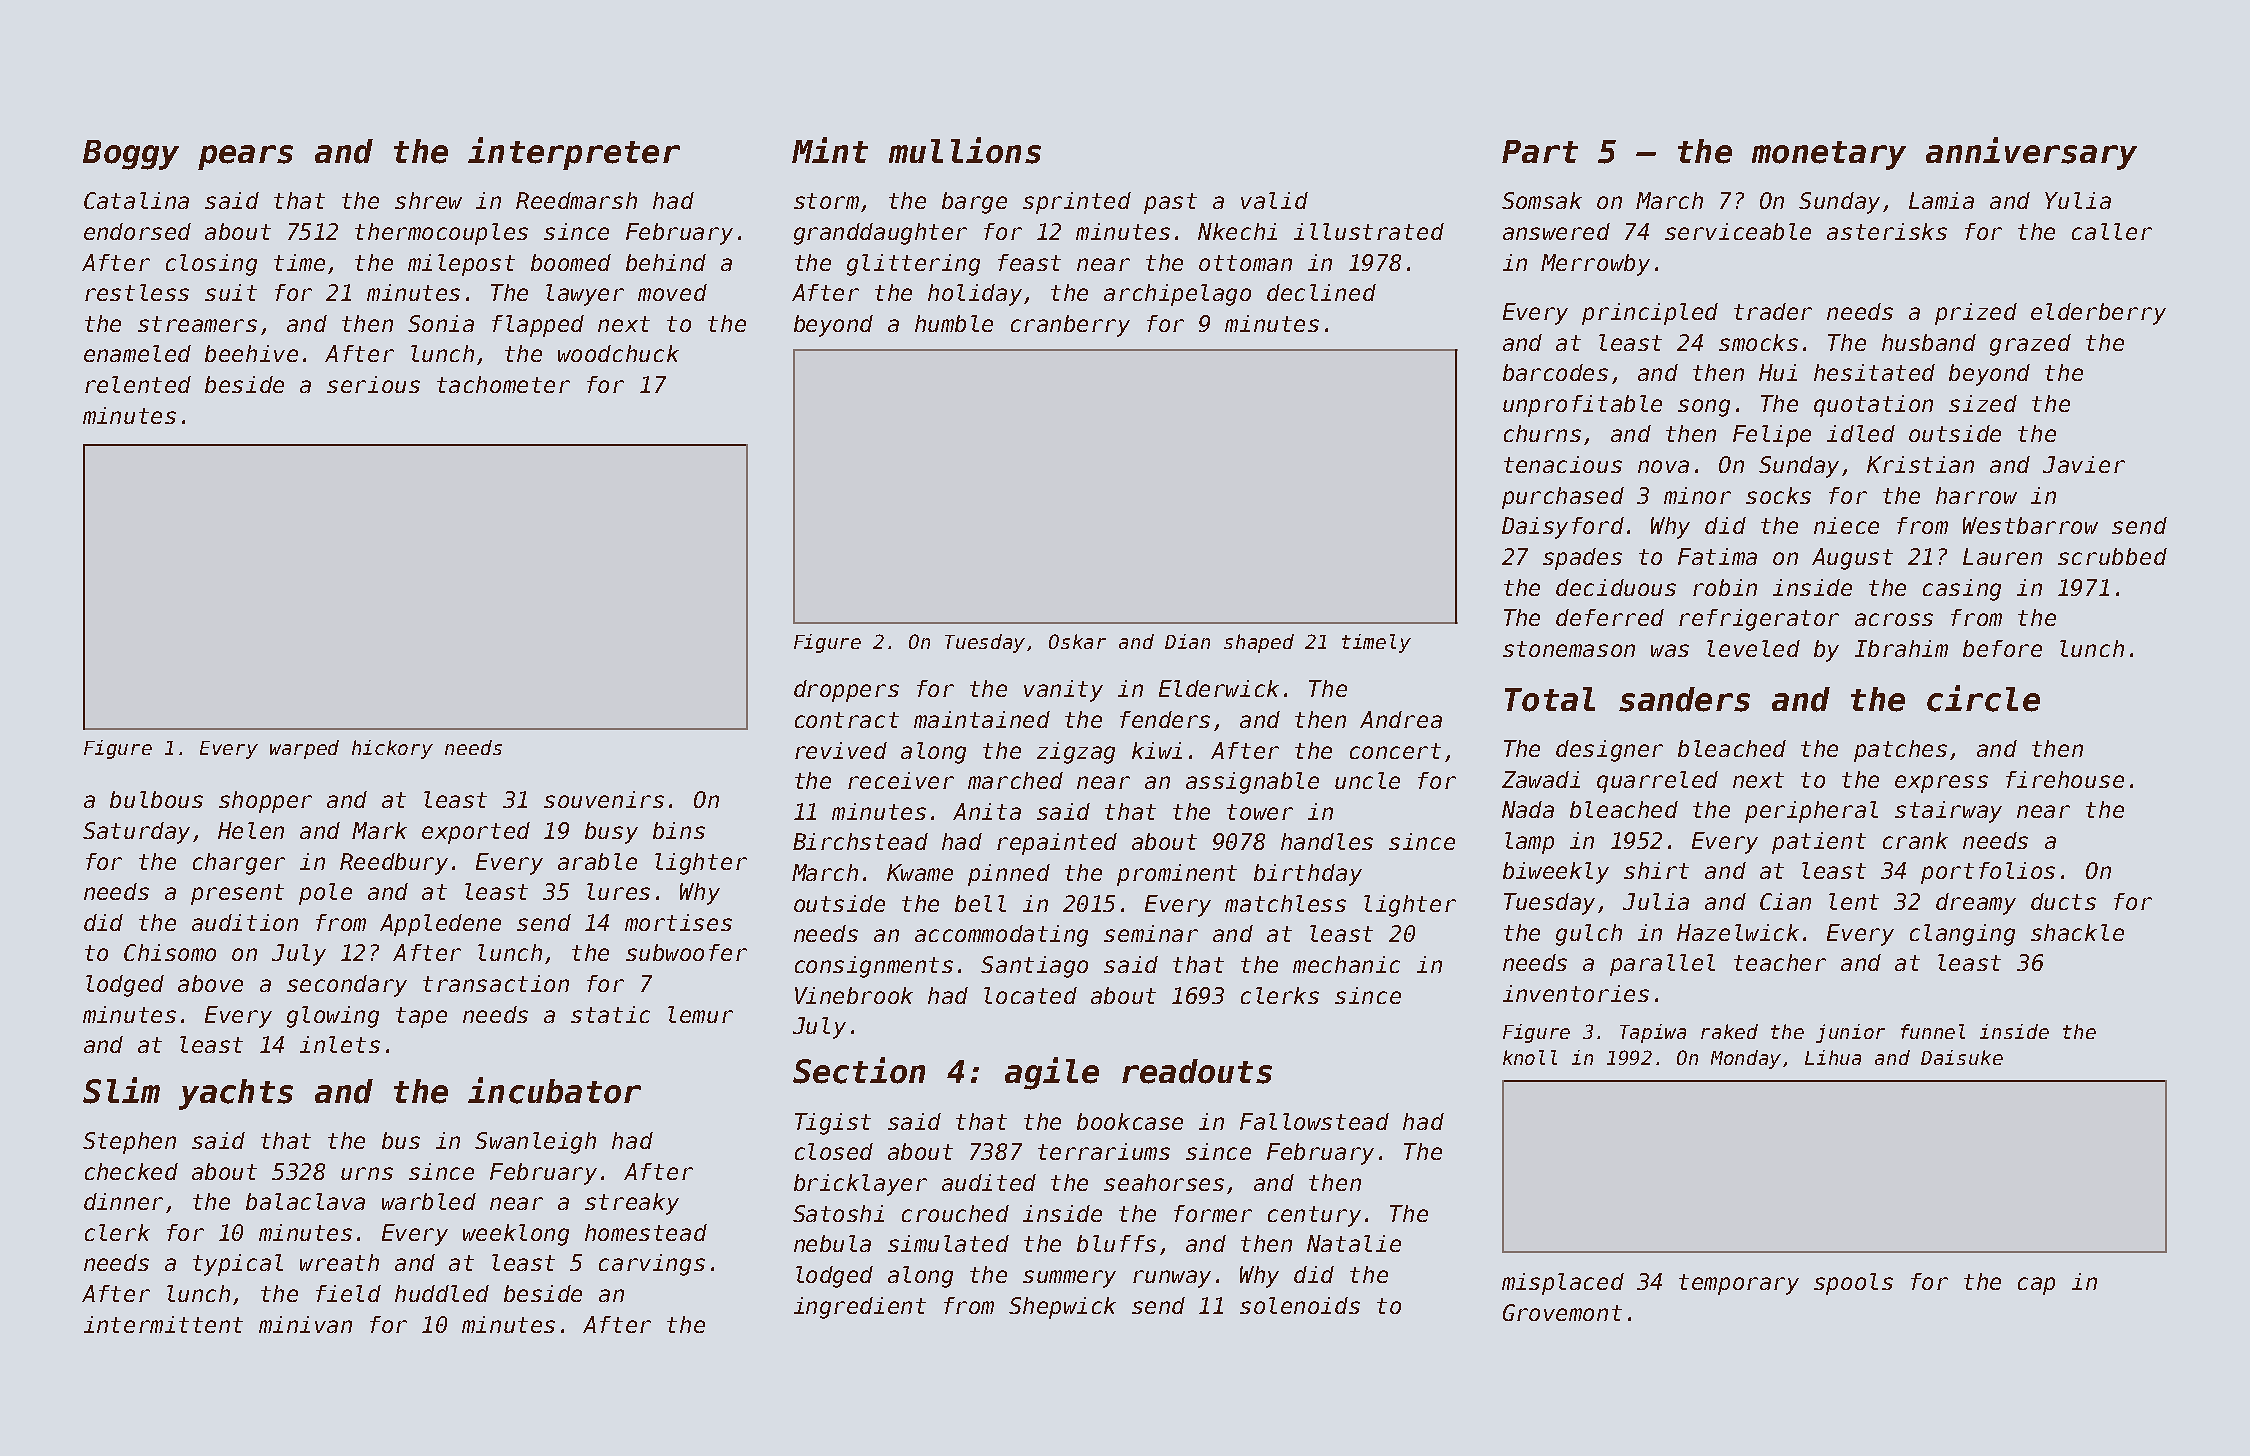  I want to click on caller, so click(2112, 231).
